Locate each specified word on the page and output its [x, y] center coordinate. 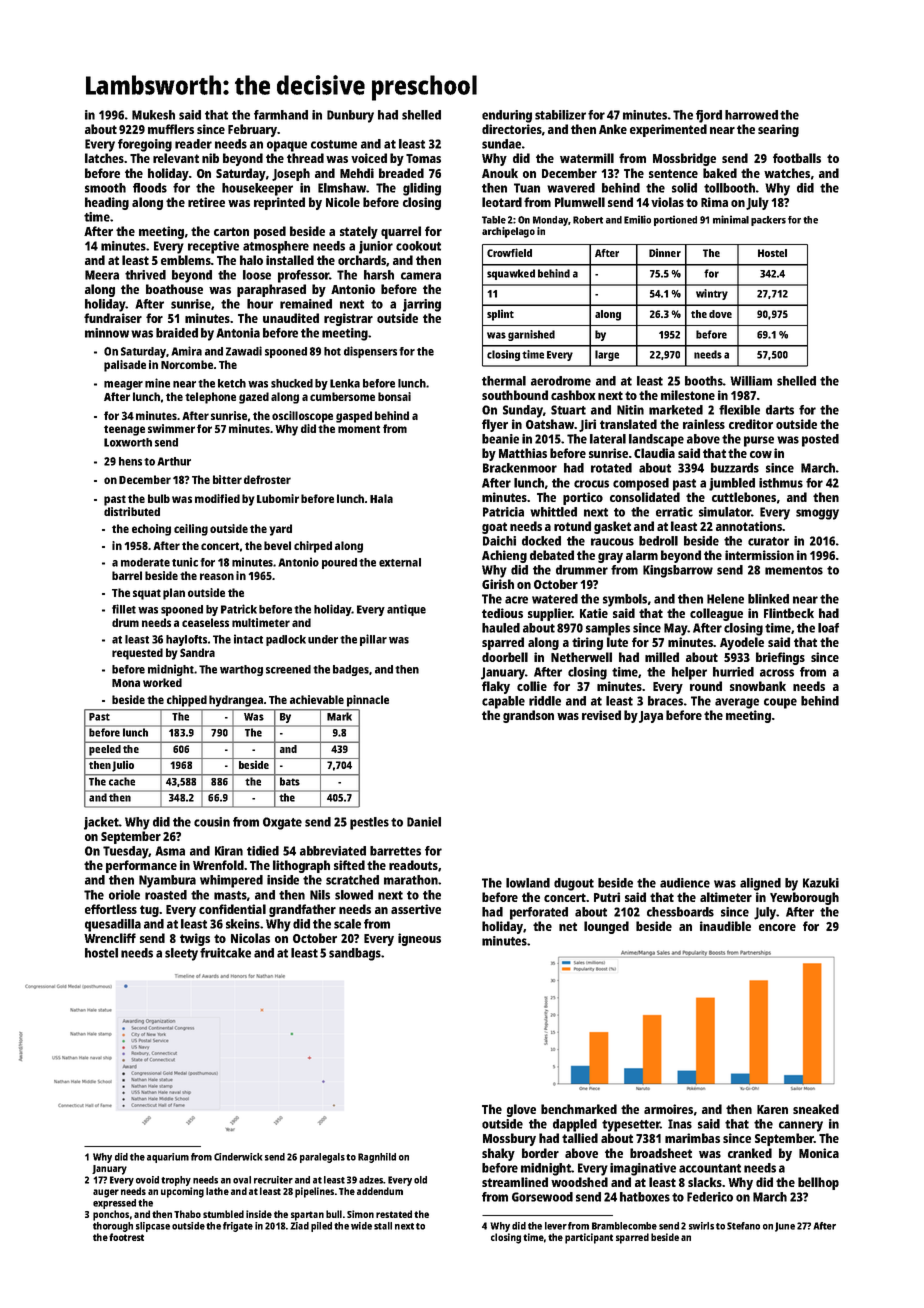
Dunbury [350, 116]
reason [217, 576]
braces [665, 701]
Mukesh [153, 115]
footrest [126, 1237]
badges [351, 670]
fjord [709, 116]
